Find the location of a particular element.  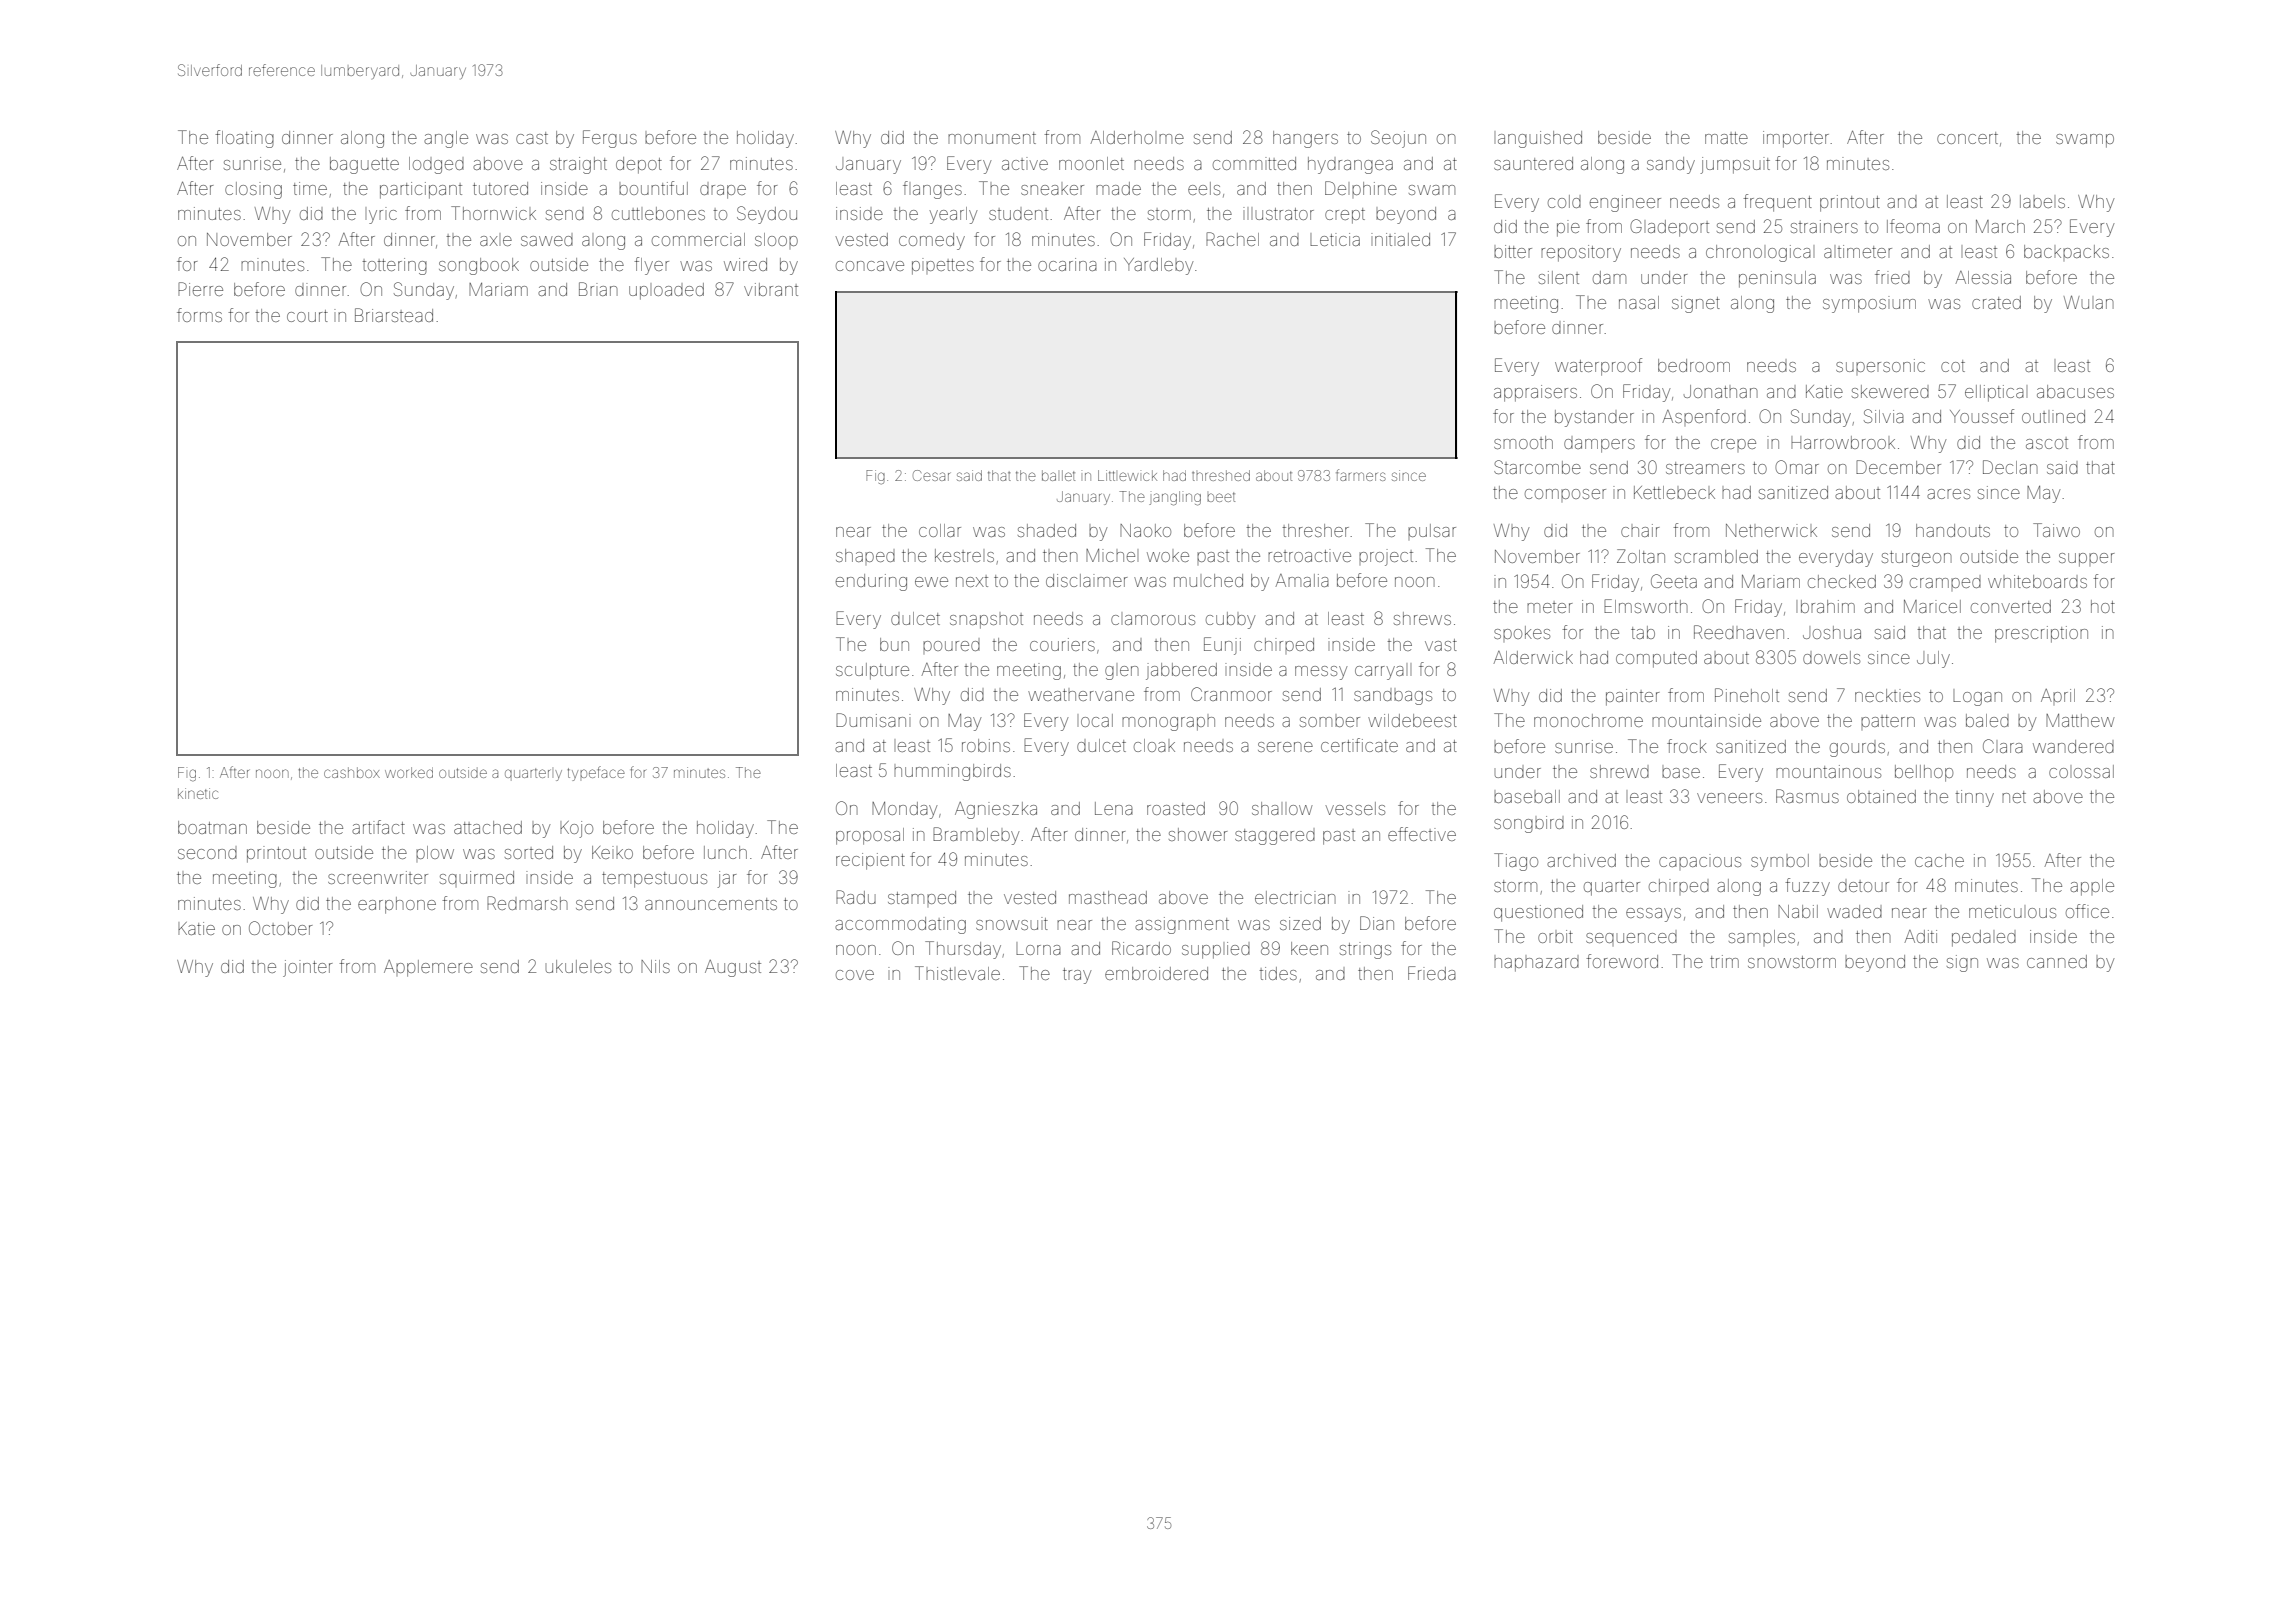

colossal is located at coordinates (2081, 771).
